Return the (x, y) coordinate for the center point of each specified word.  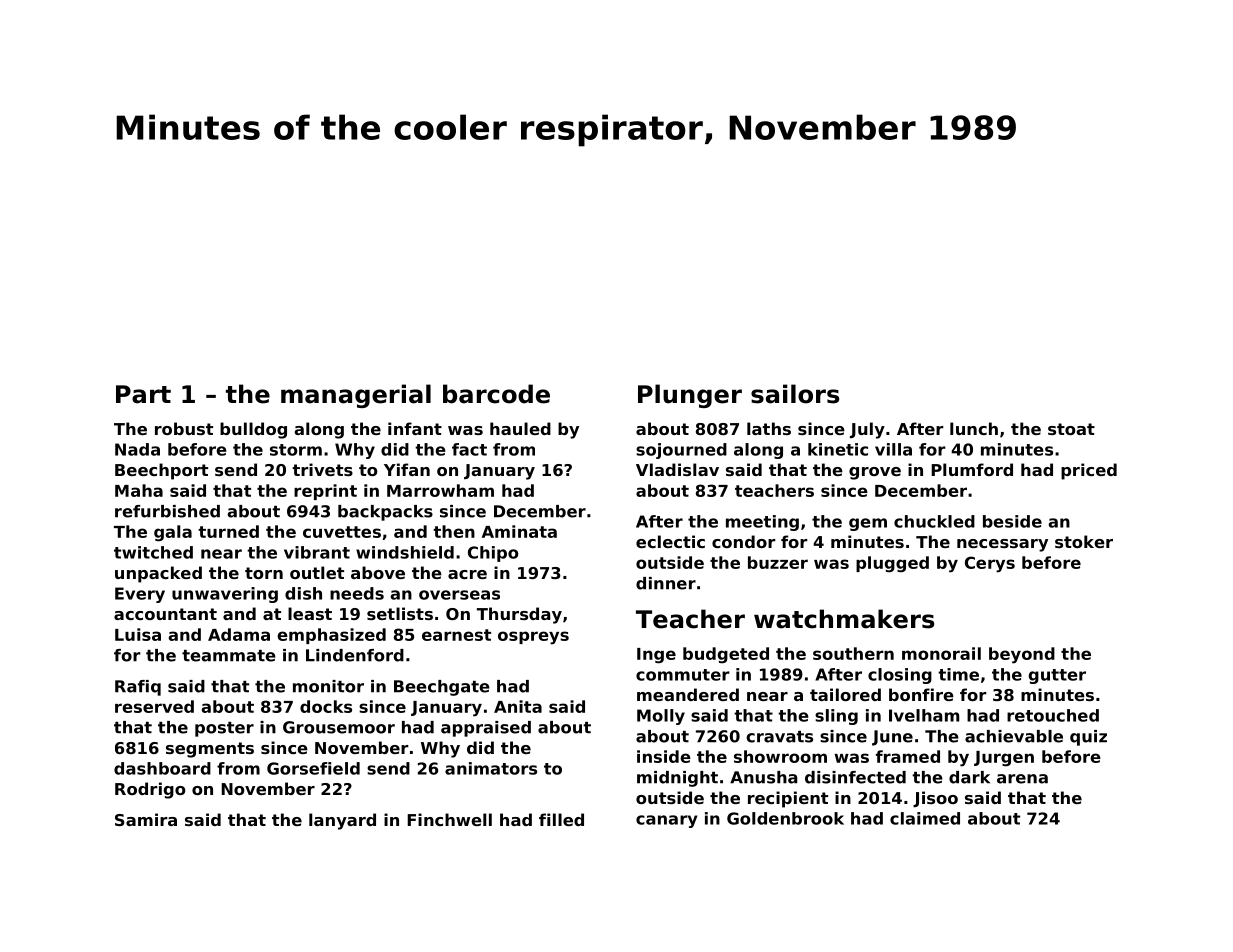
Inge (656, 656)
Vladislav (677, 469)
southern (853, 653)
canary (667, 821)
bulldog (253, 430)
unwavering (225, 595)
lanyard (342, 821)
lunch (974, 428)
